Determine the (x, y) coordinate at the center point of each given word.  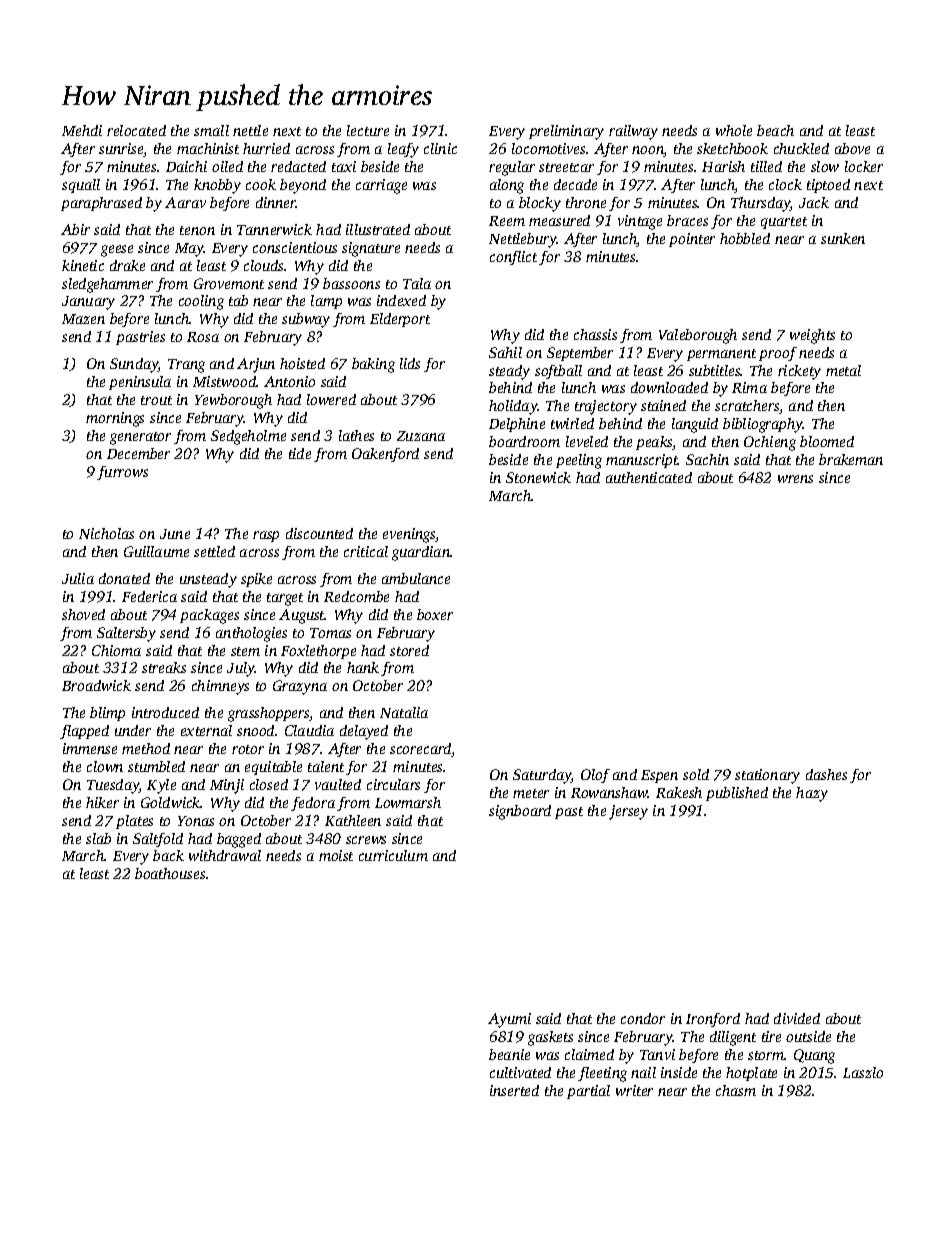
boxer (435, 614)
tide (300, 453)
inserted (514, 1090)
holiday (513, 407)
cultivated (520, 1072)
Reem (507, 221)
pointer (692, 240)
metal (843, 370)
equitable (273, 768)
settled (214, 551)
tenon (197, 230)
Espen (659, 776)
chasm (736, 1090)
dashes (826, 774)
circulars (393, 784)
